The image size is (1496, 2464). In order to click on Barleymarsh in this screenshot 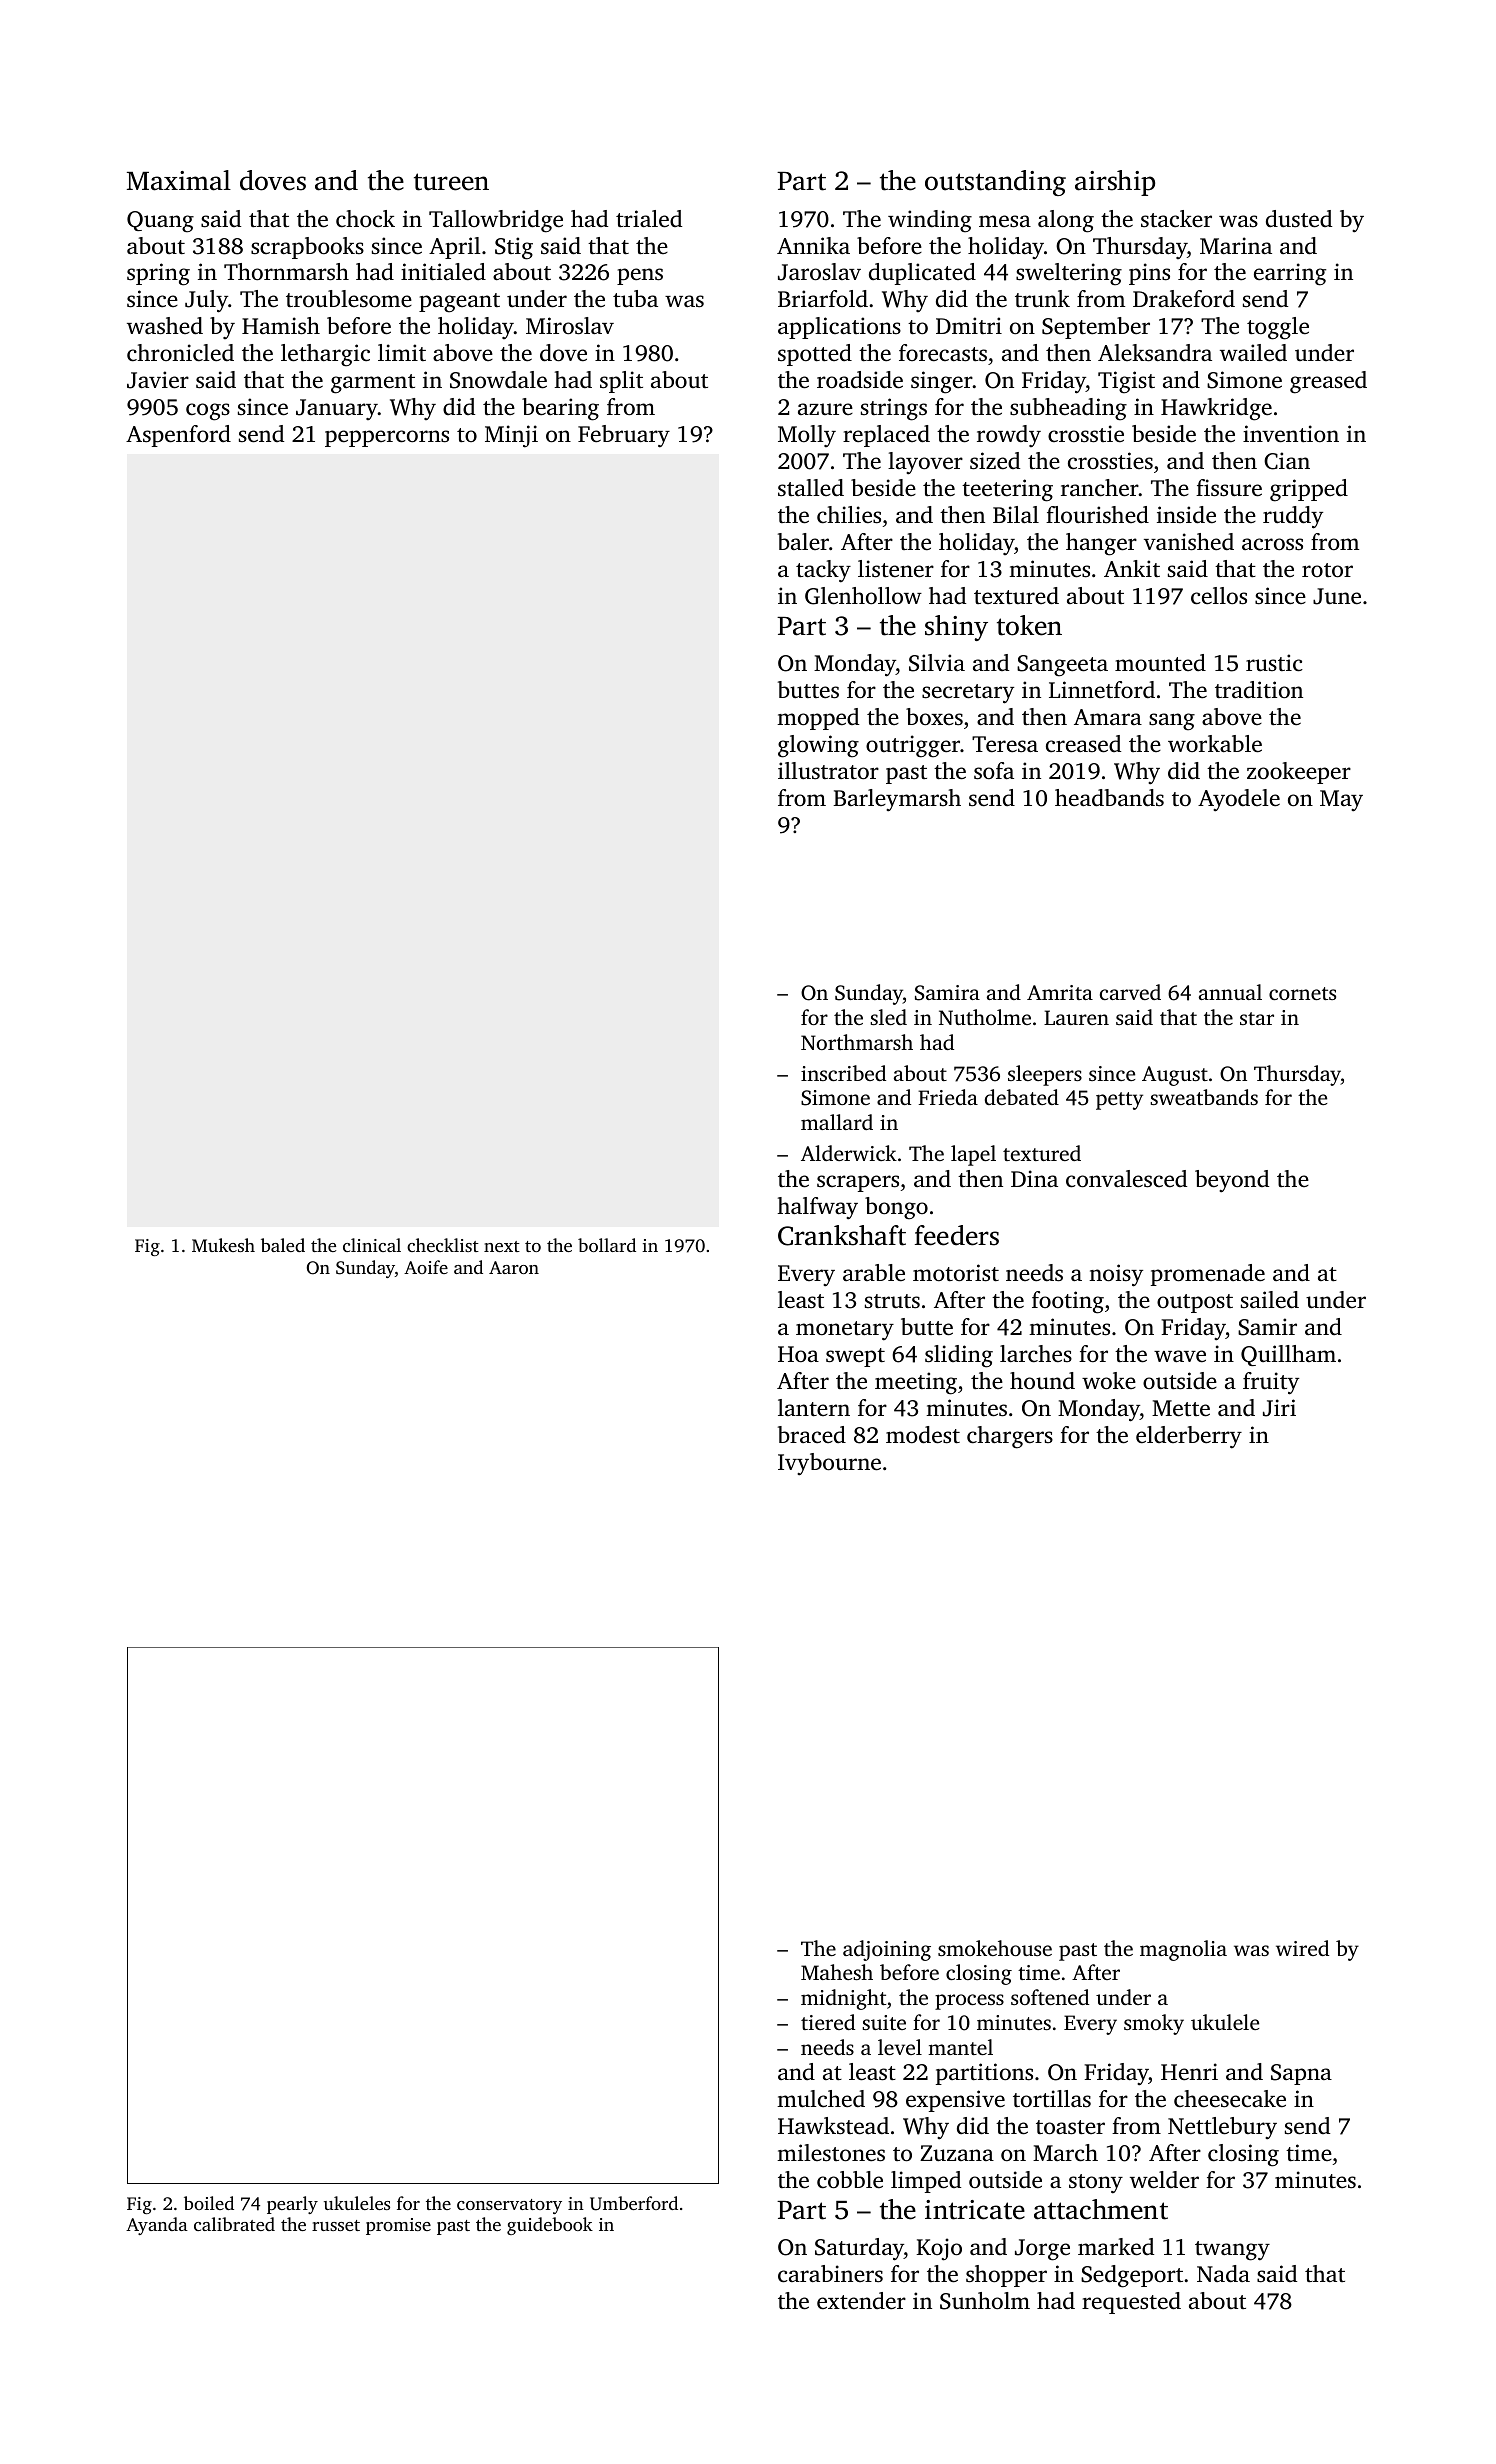, I will do `click(897, 800)`.
